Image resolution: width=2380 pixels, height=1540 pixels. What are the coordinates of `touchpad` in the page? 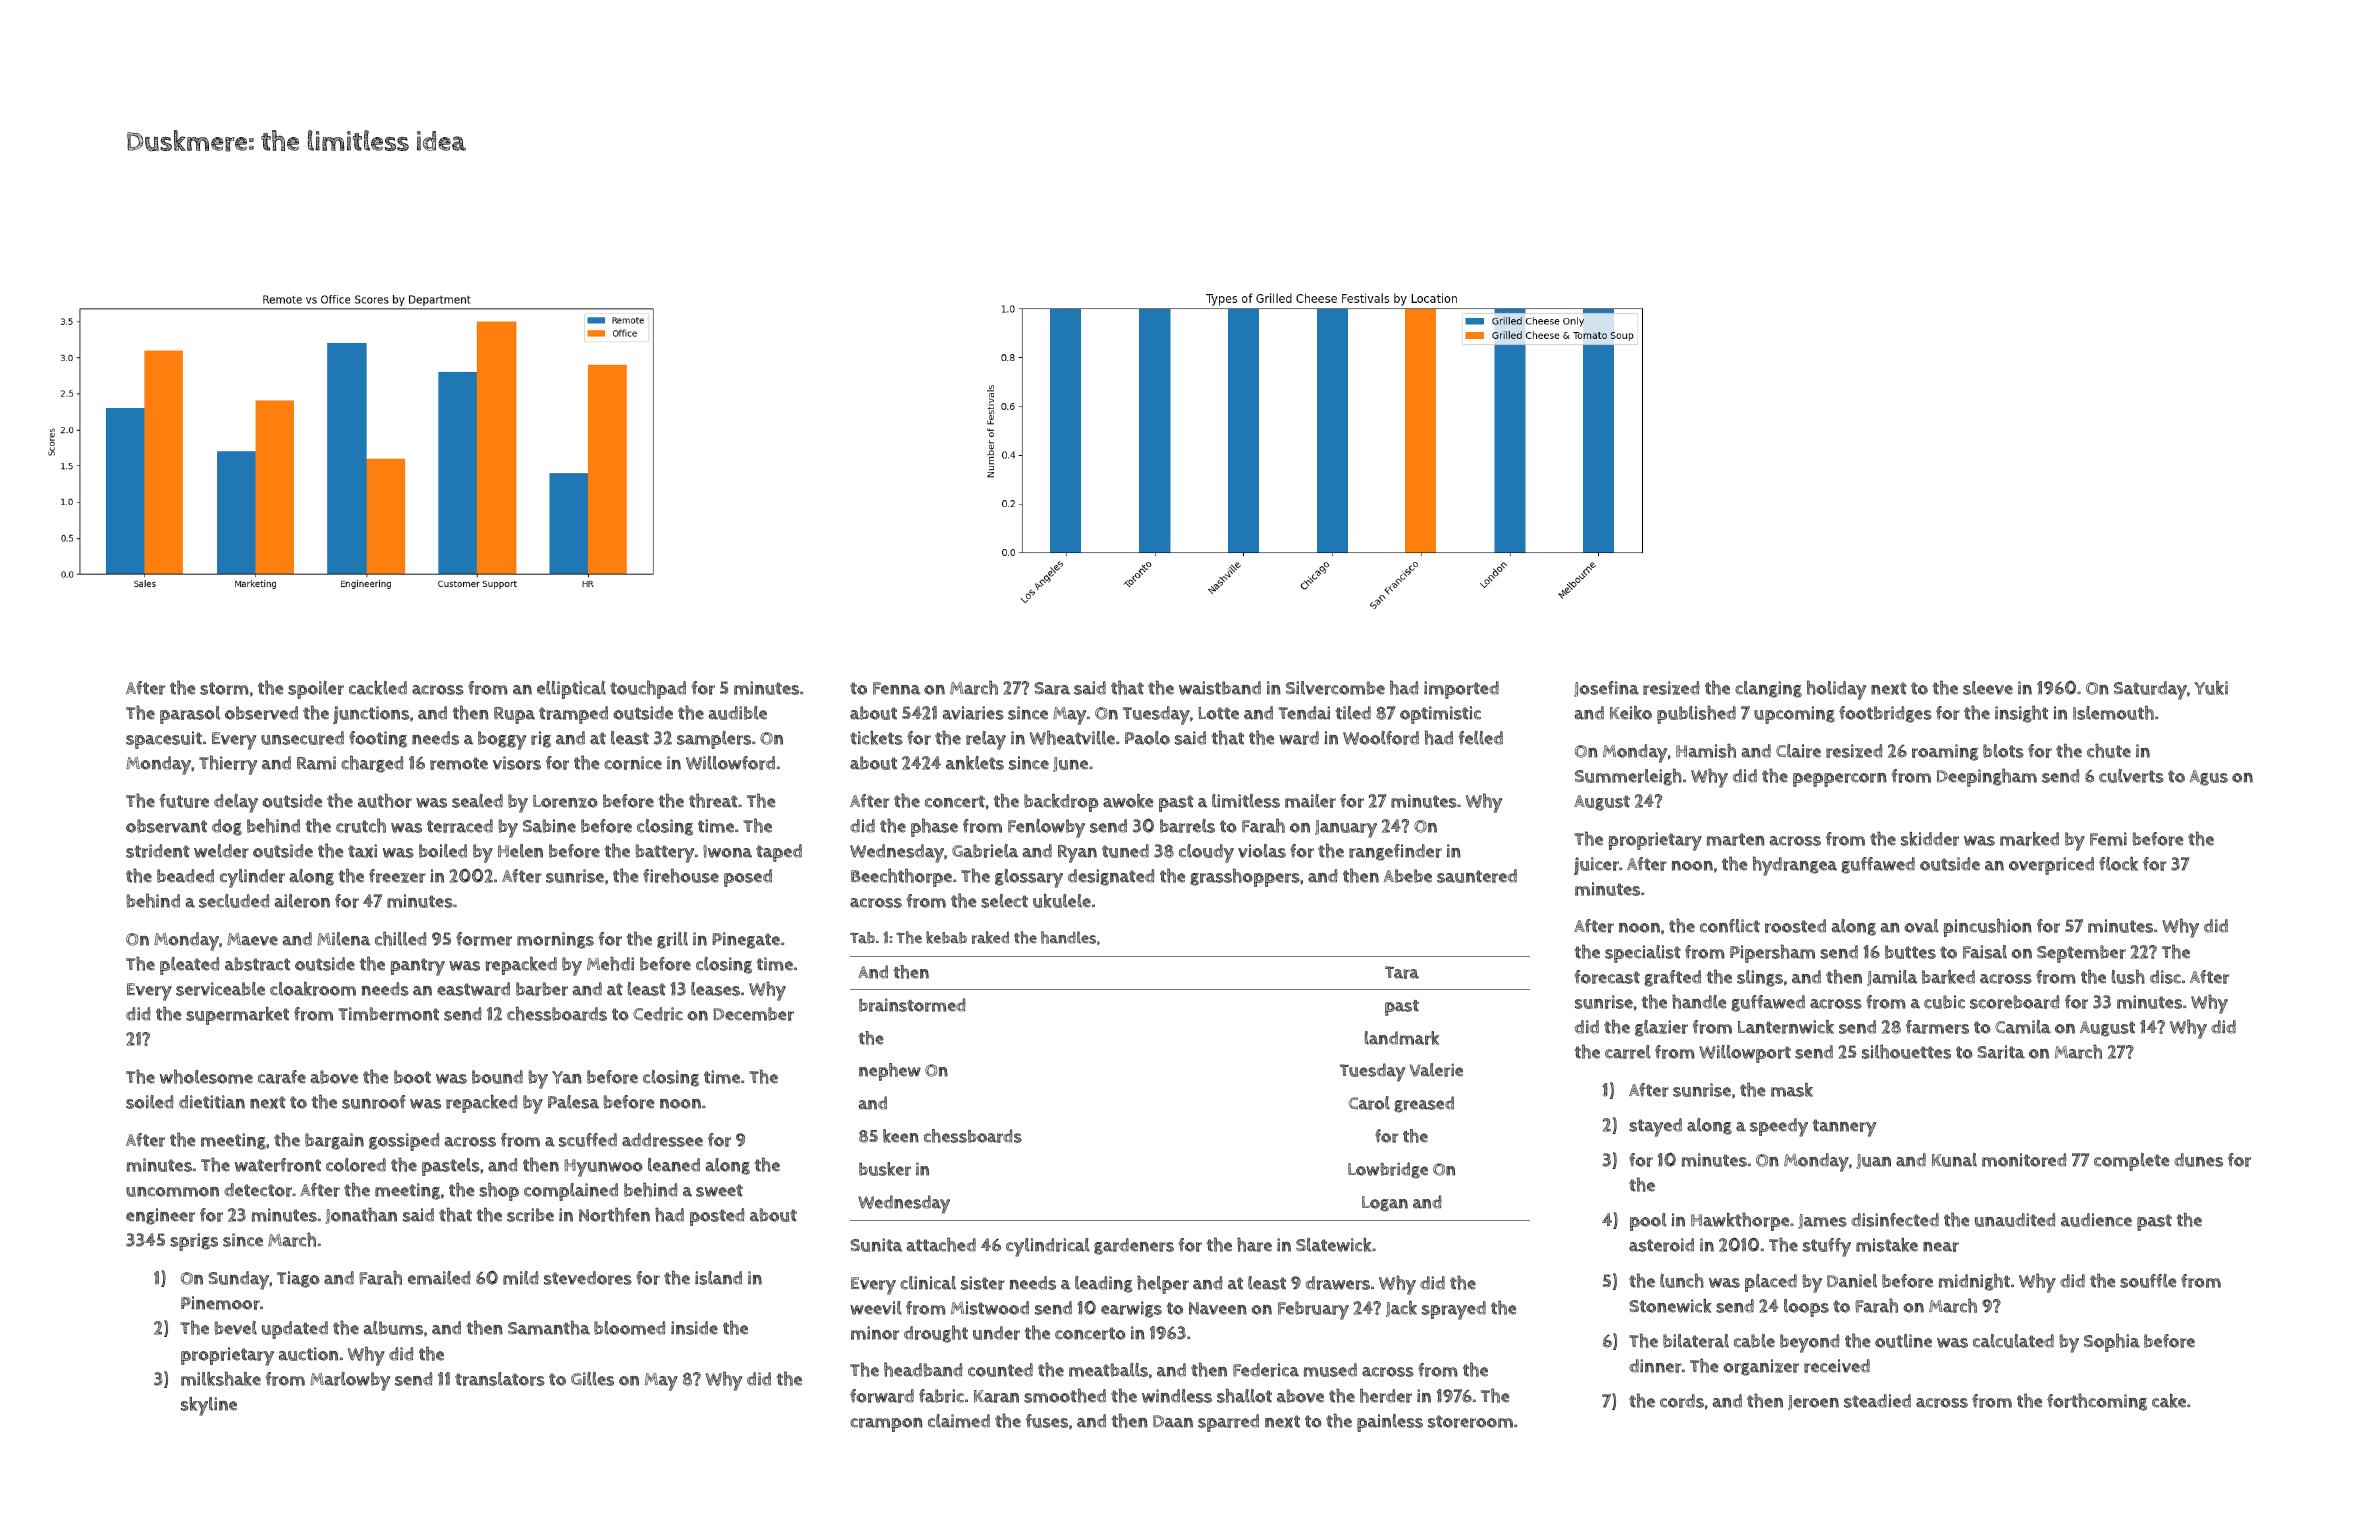 It's located at (648, 689).
